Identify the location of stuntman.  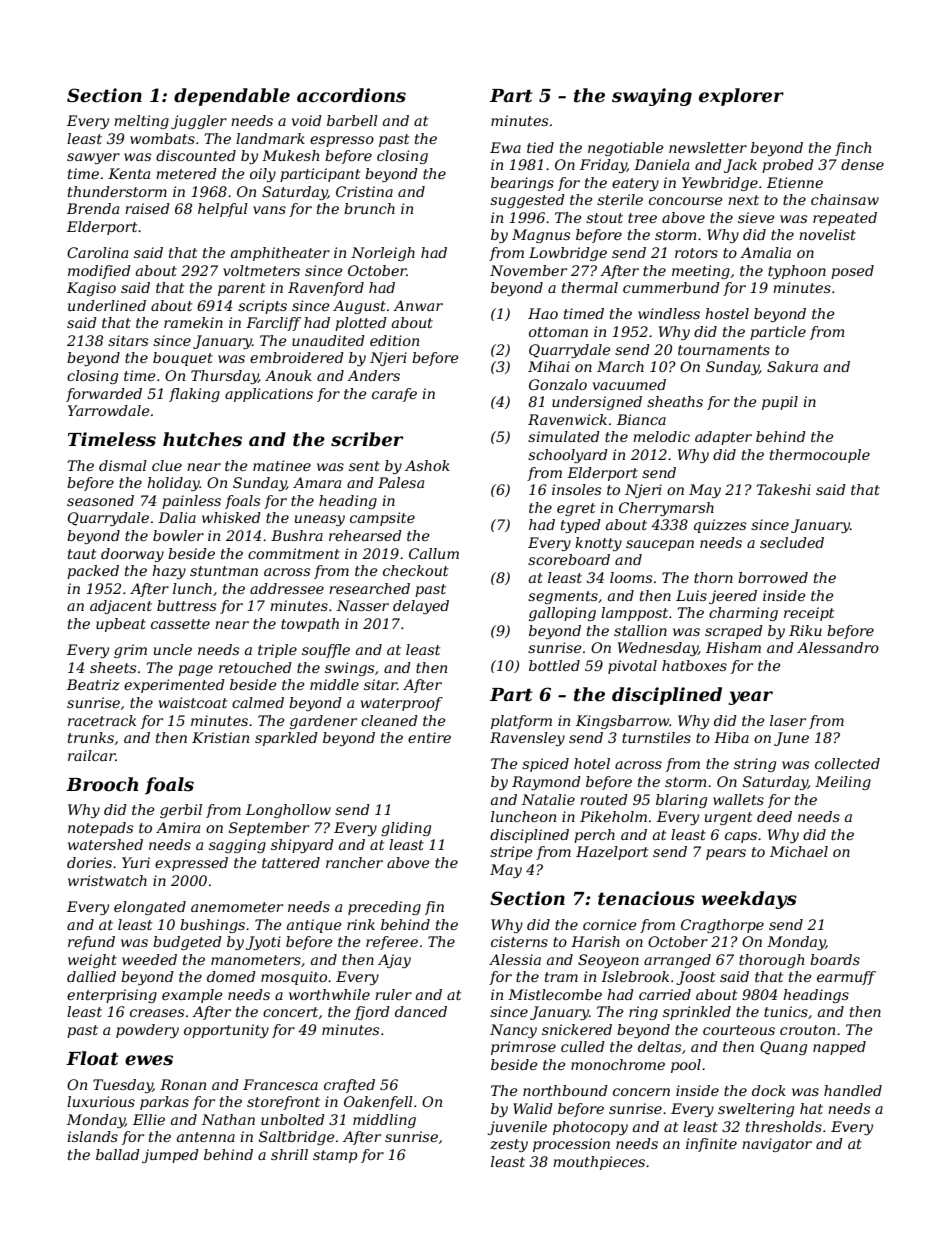
(224, 571).
